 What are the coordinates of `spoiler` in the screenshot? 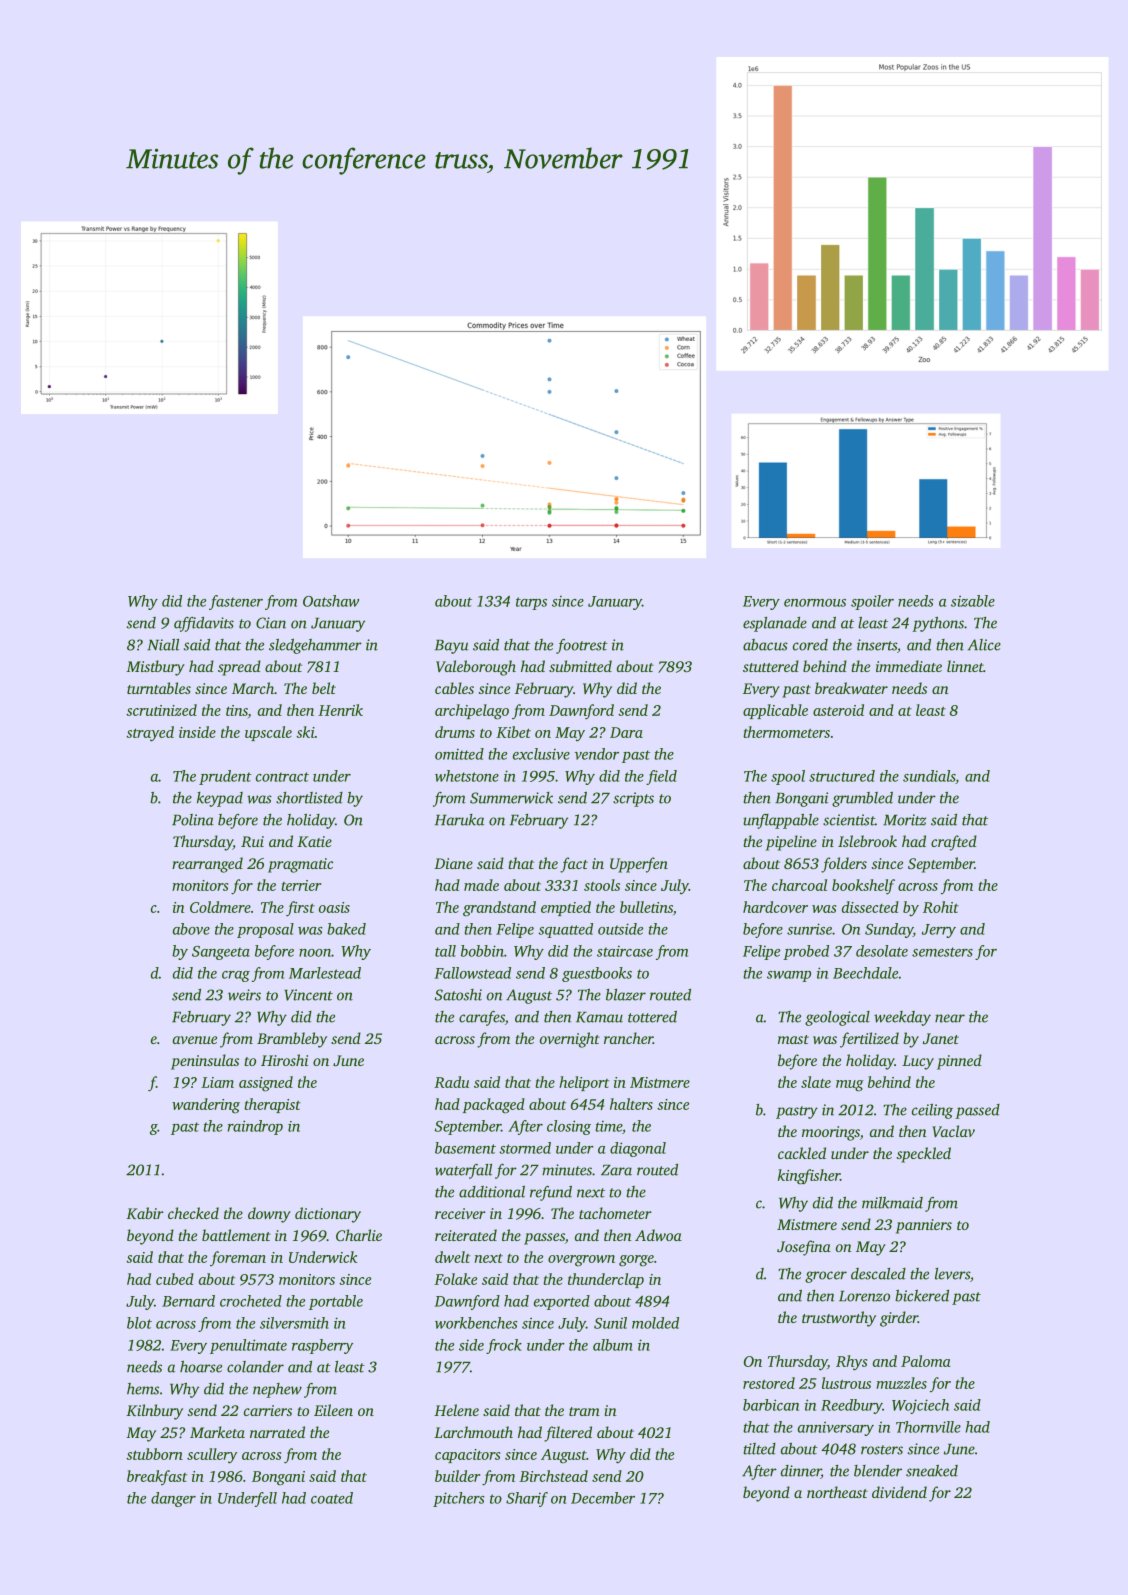 It's located at (872, 602).
